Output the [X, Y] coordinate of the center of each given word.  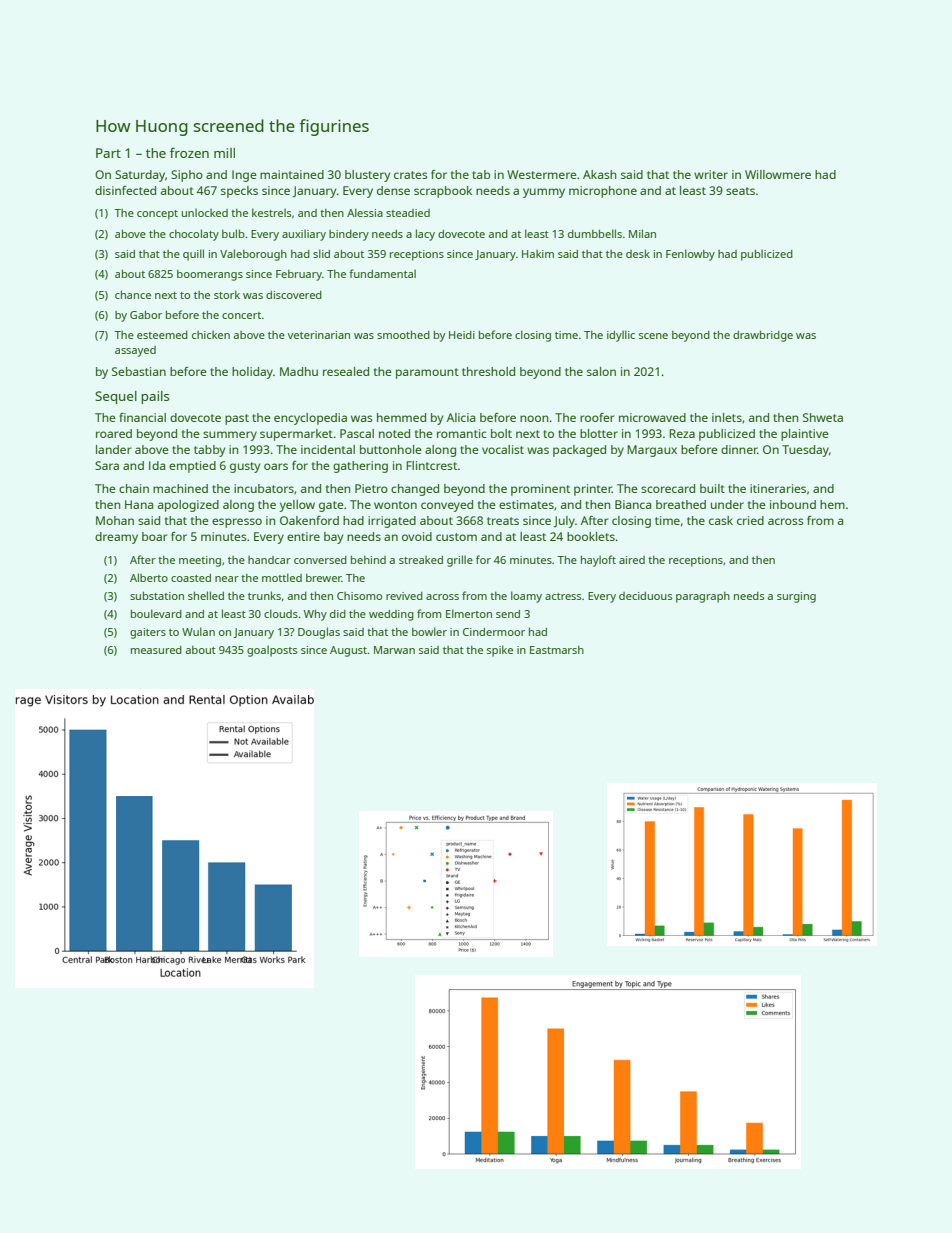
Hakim [538, 253]
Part [108, 153]
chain [134, 488]
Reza [682, 433]
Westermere [542, 174]
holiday [252, 373]
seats [740, 191]
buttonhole [391, 449]
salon [601, 371]
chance [133, 294]
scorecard [668, 488]
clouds [281, 613]
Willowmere [778, 174]
